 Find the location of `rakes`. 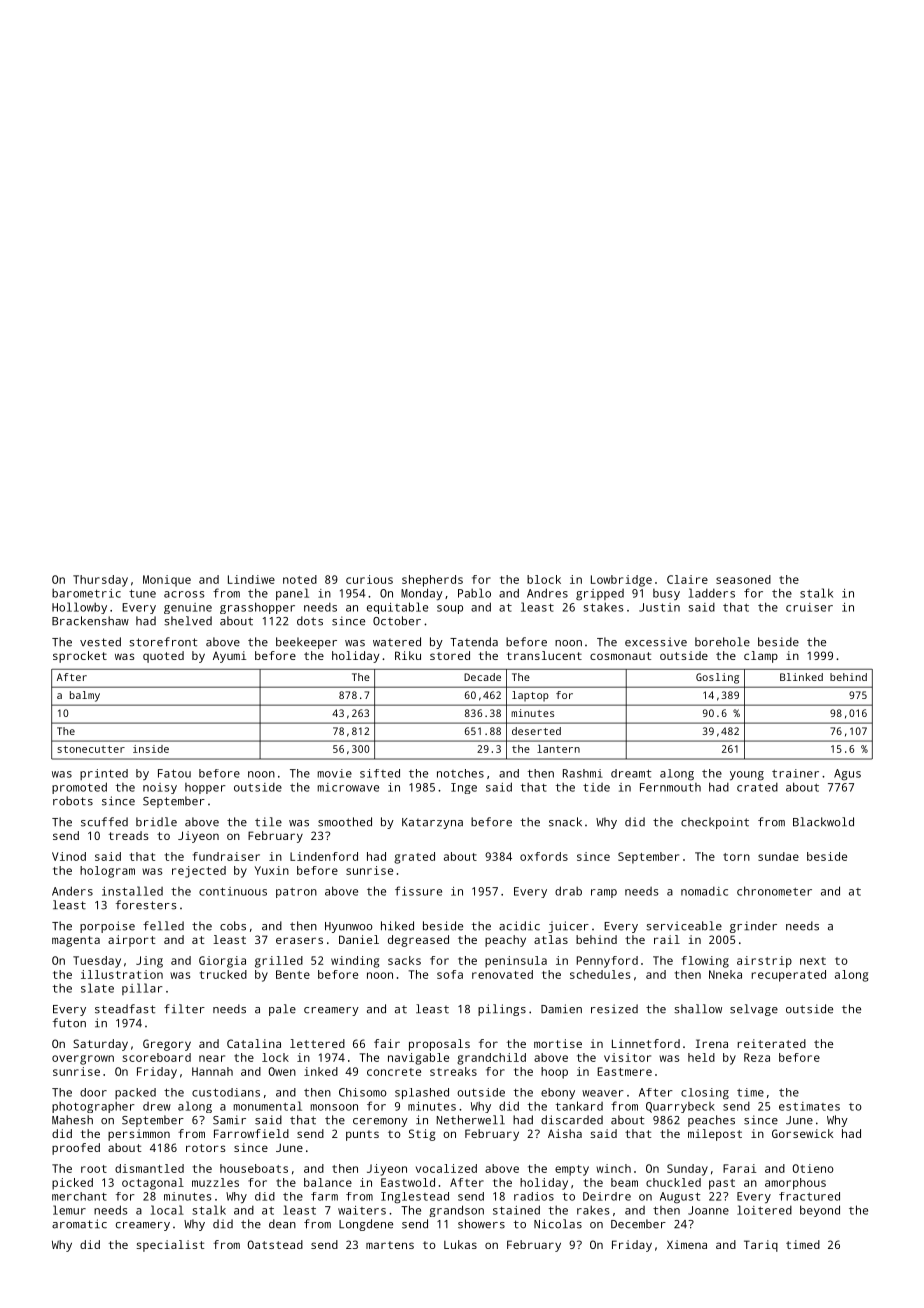

rakes is located at coordinates (593, 1210).
